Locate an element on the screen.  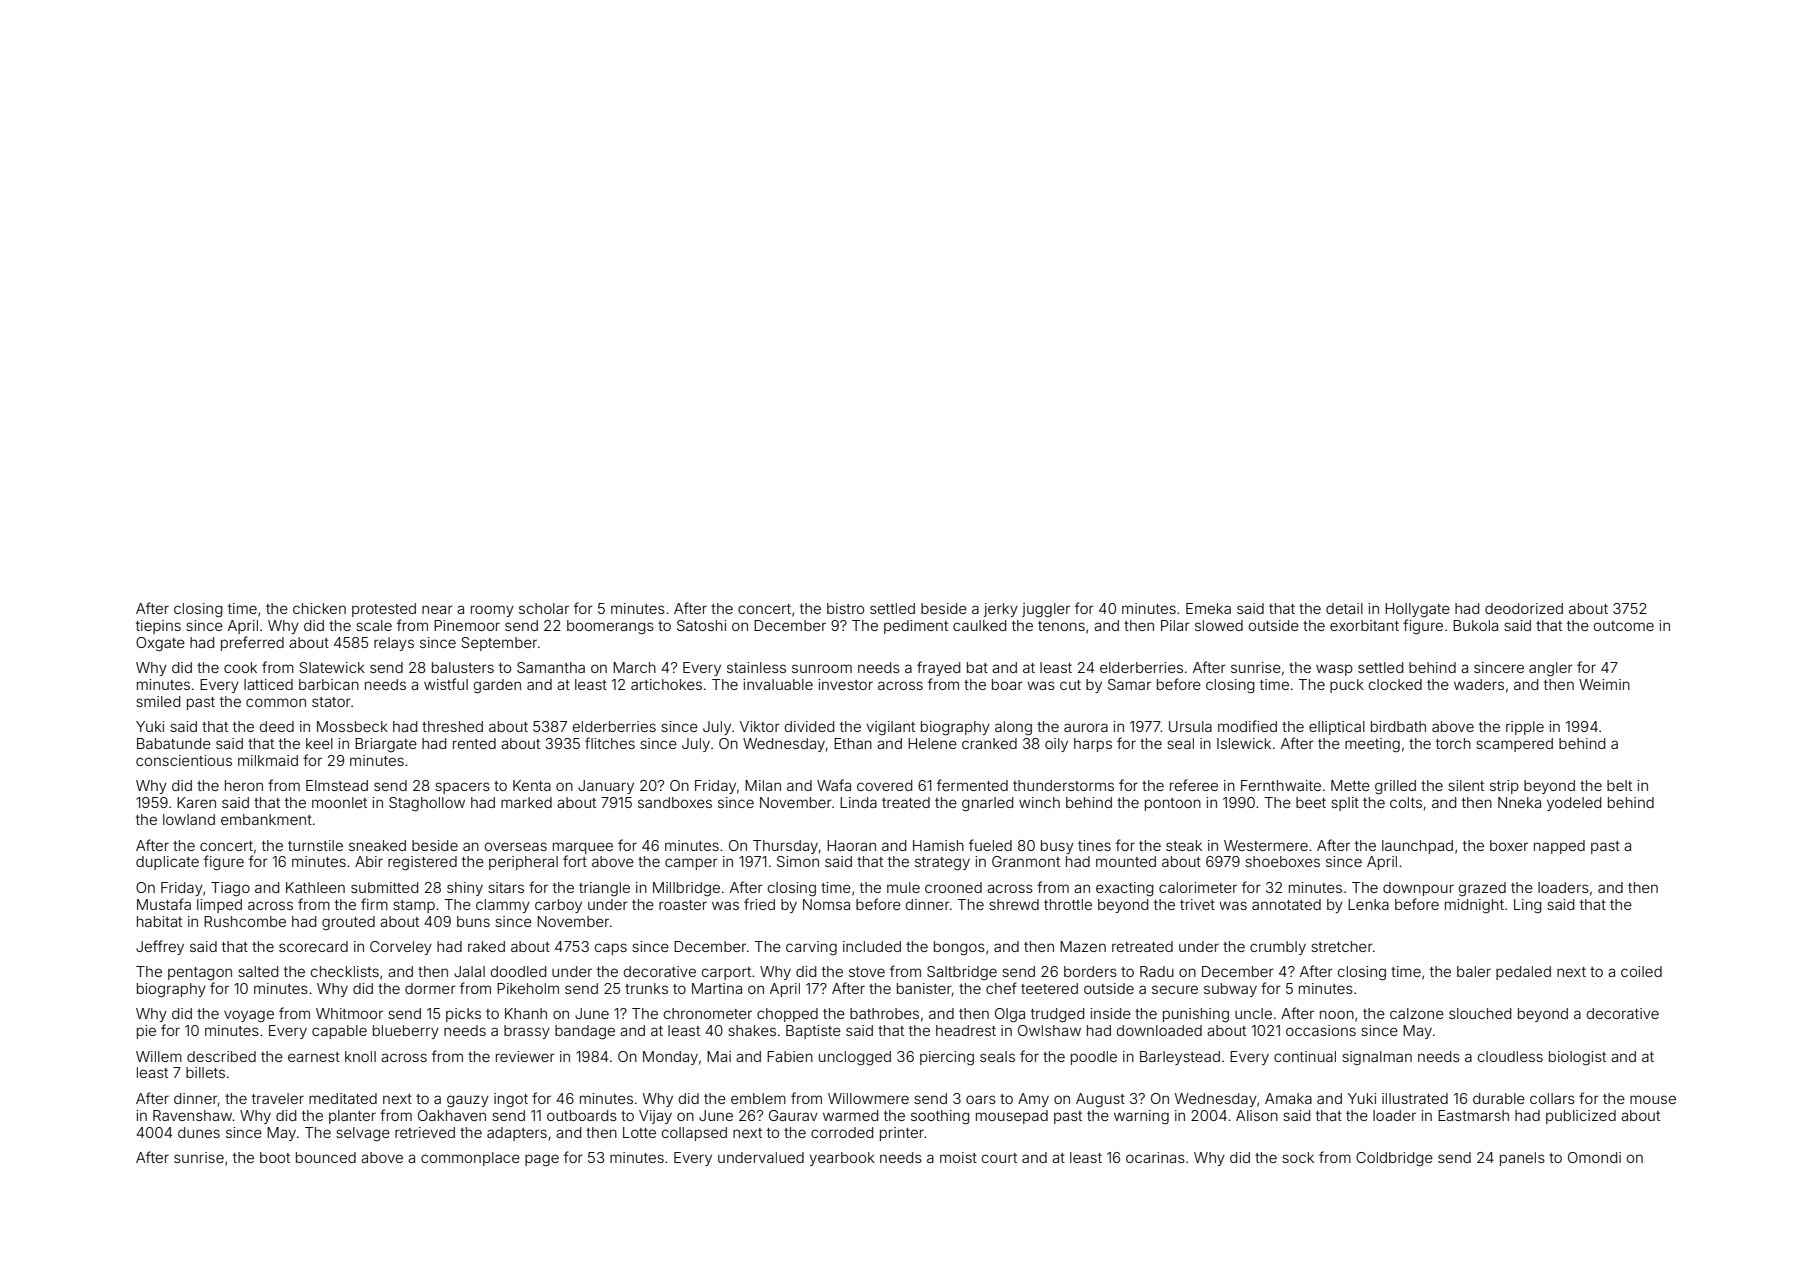
emblem is located at coordinates (758, 1098).
